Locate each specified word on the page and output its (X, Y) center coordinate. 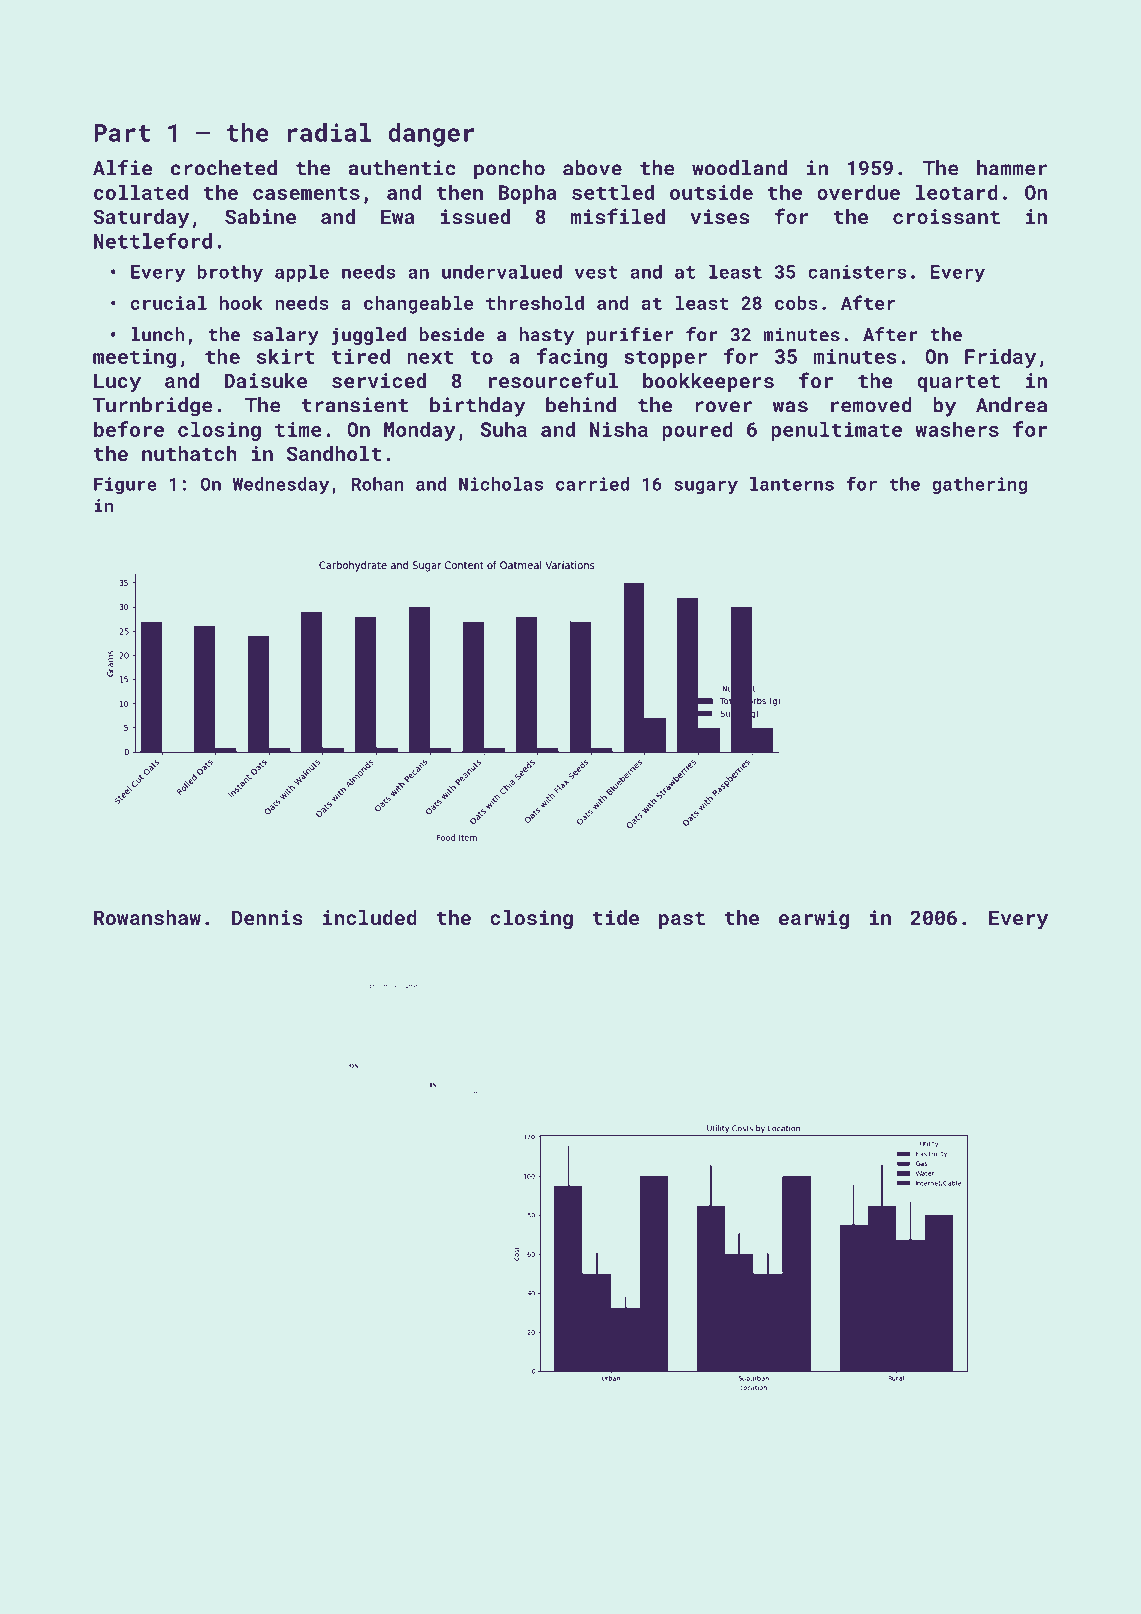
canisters (857, 272)
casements (306, 193)
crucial (169, 303)
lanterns (792, 484)
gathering (979, 485)
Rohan (378, 484)
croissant (946, 216)
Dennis (267, 917)
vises (719, 216)
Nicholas (501, 484)
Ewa (398, 216)
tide (616, 917)
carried (592, 484)
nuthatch (189, 453)
